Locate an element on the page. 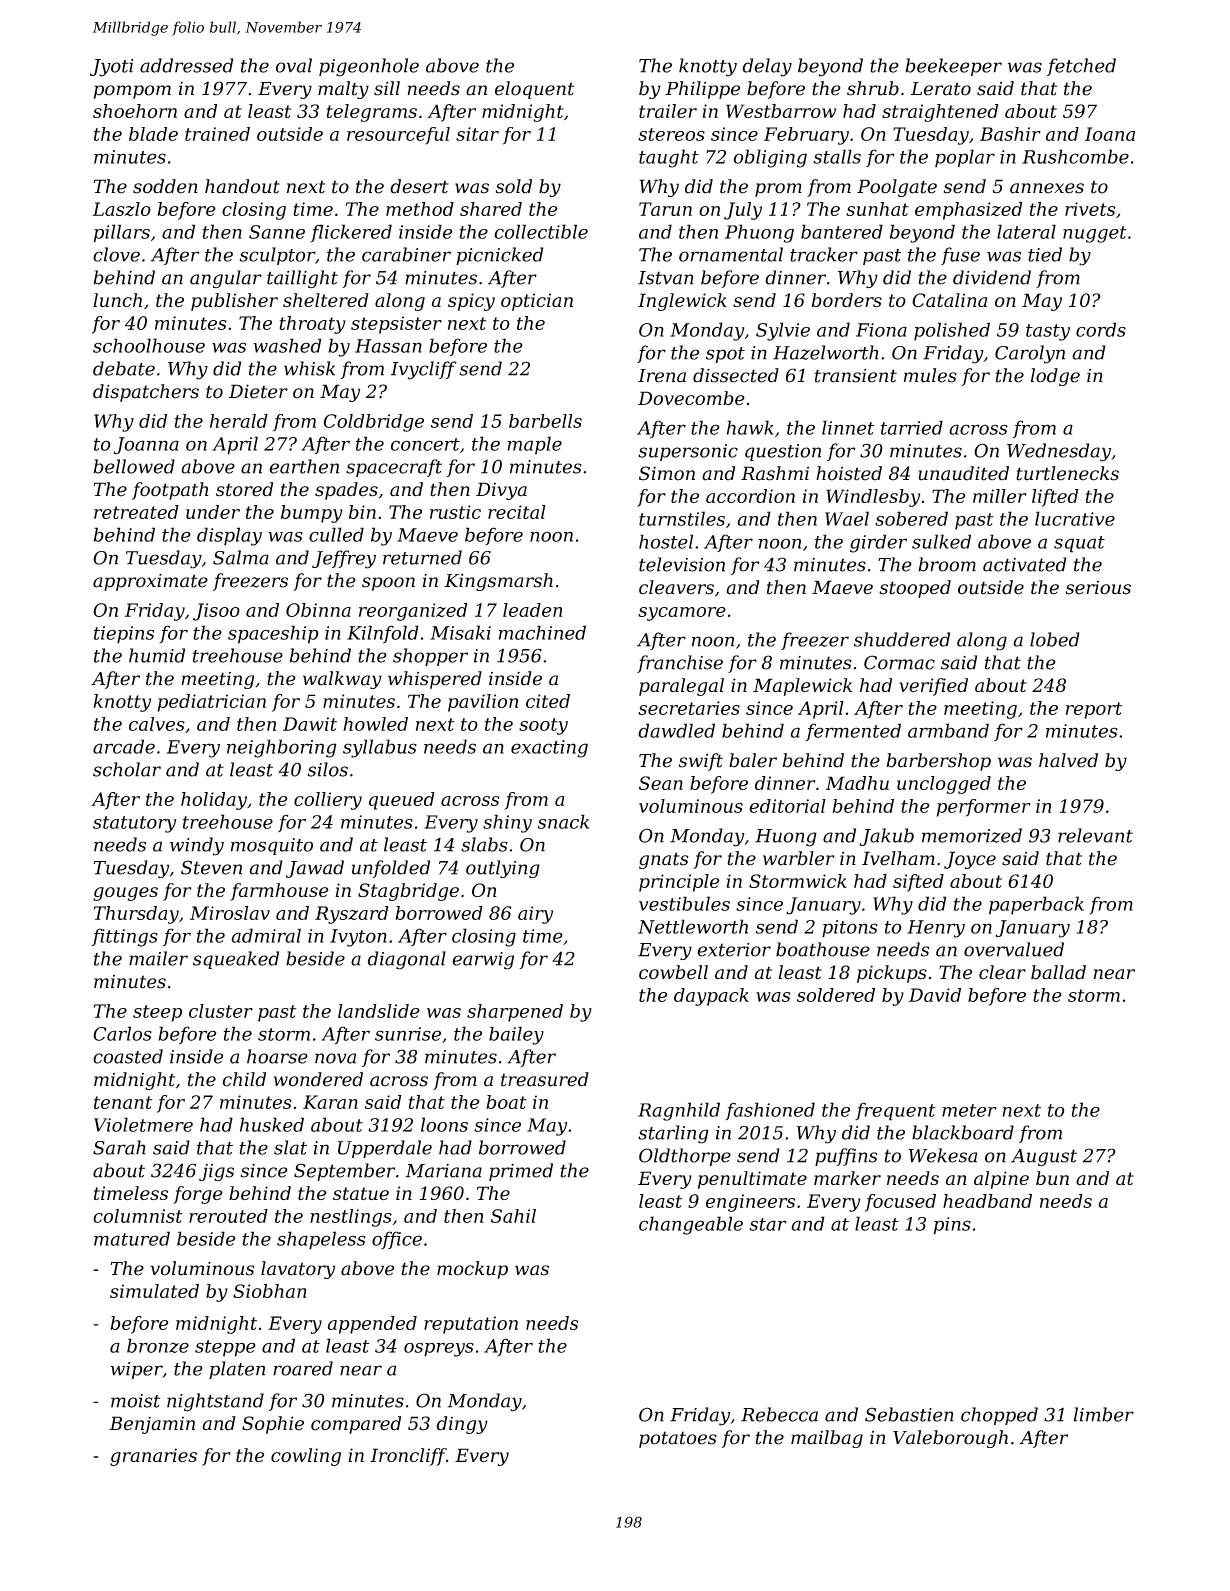  debate is located at coordinates (124, 368).
